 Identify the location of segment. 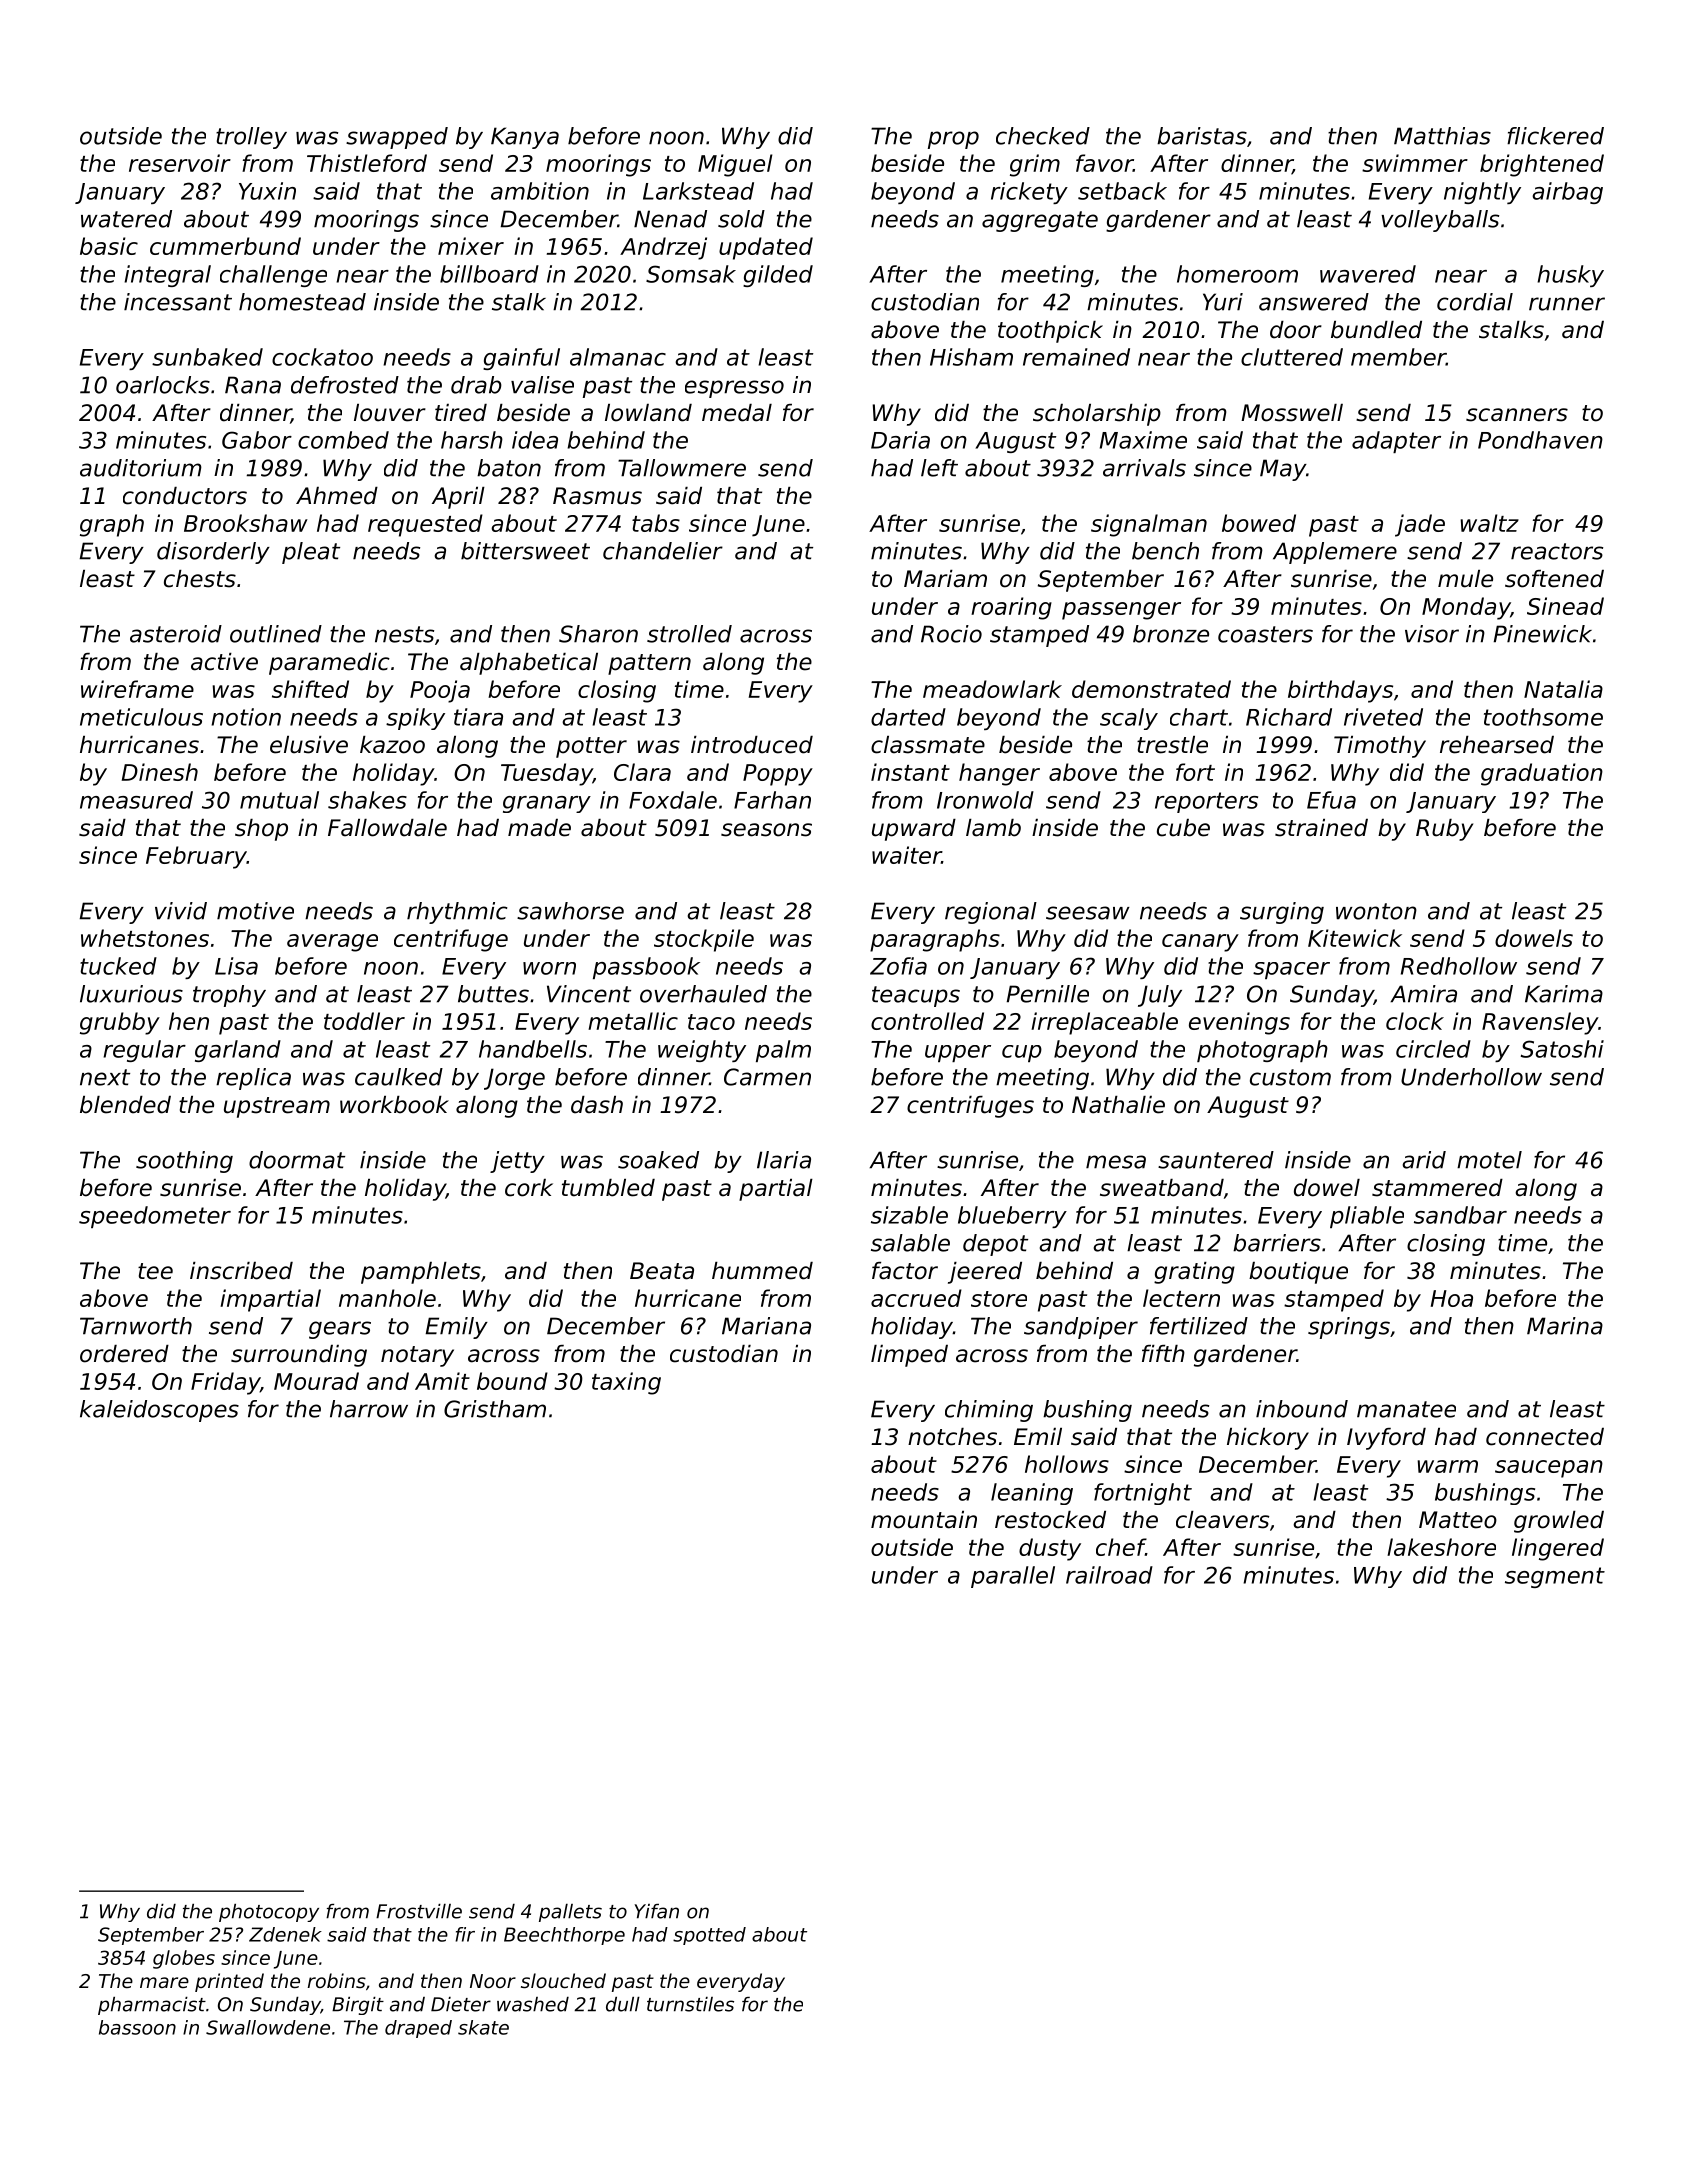
(1555, 1577).
